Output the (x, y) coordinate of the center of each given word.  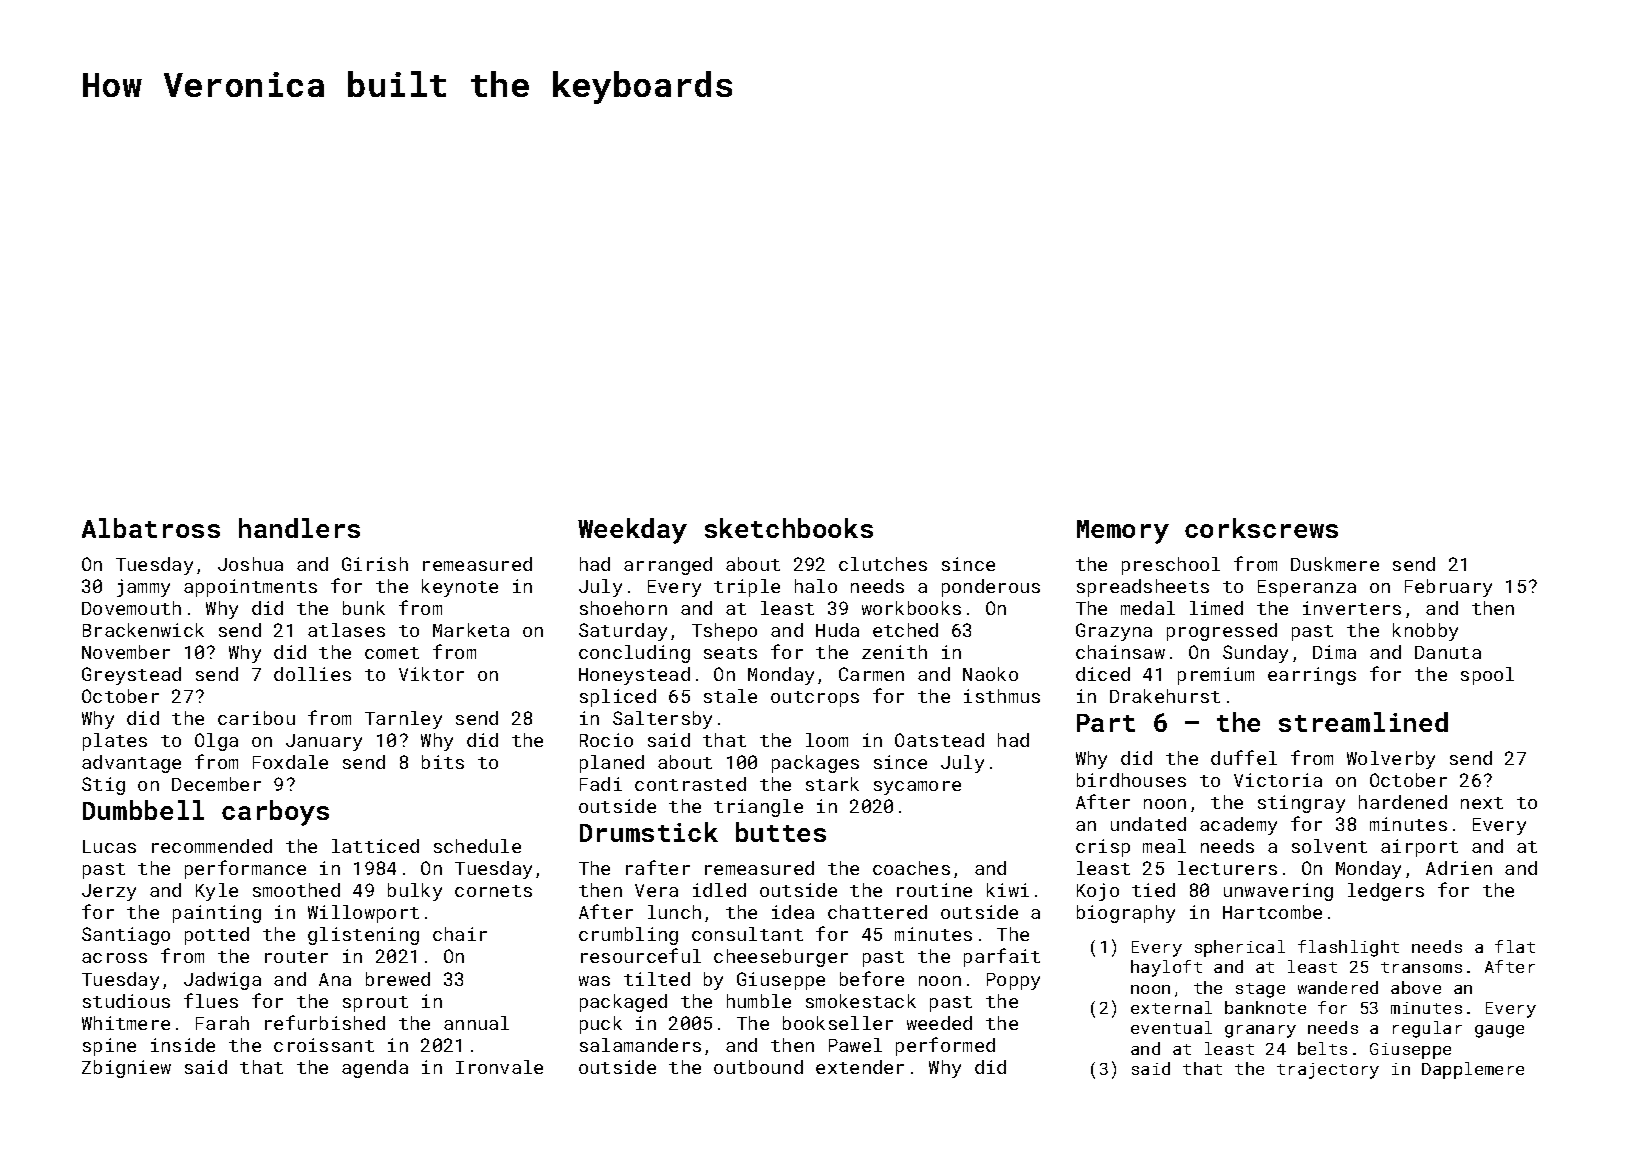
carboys (275, 813)
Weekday (632, 531)
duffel (1244, 757)
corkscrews (1261, 528)
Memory (1123, 532)
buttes (781, 832)
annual (476, 1023)
